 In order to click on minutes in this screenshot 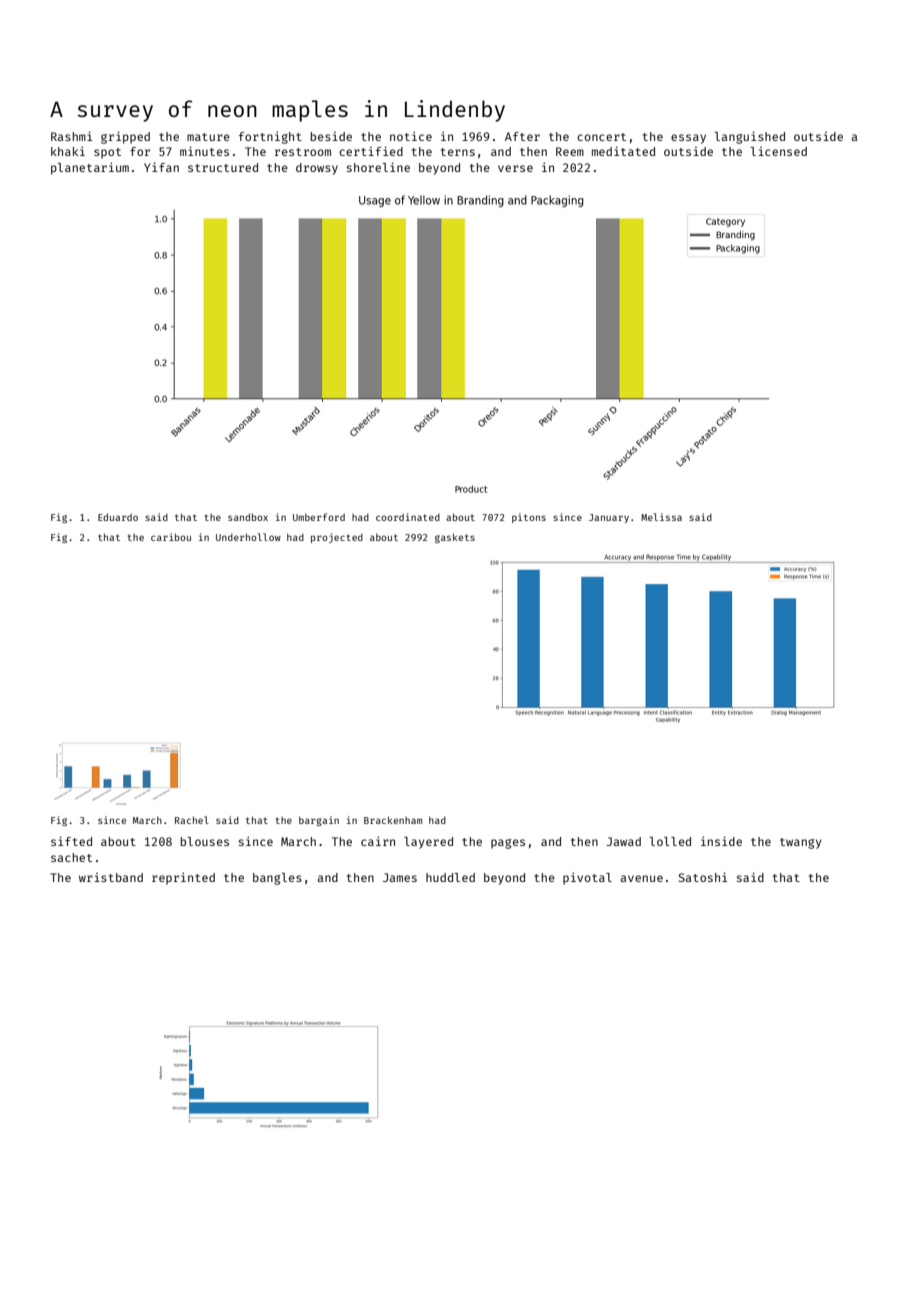, I will do `click(204, 151)`.
